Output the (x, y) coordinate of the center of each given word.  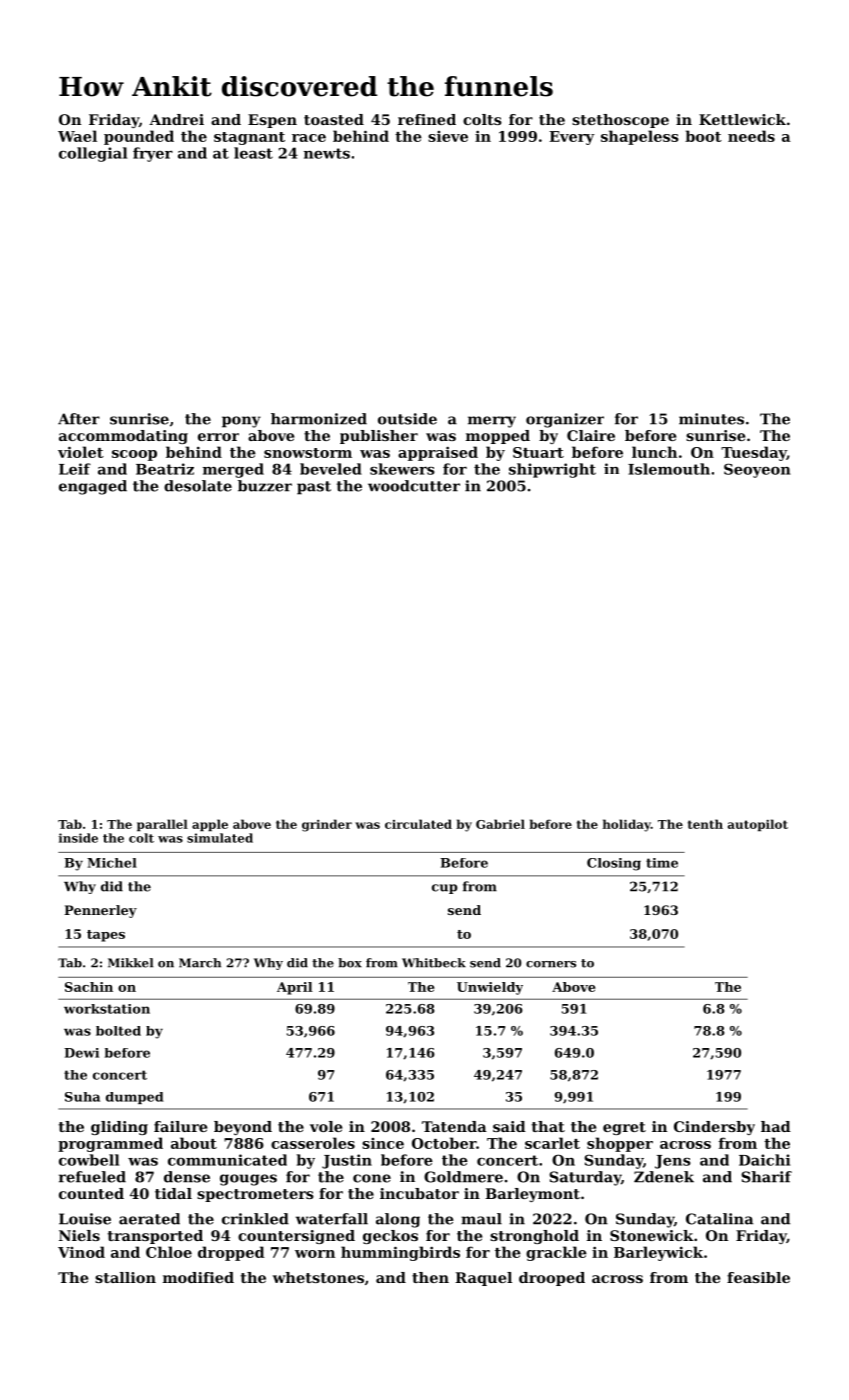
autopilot (758, 825)
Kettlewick (742, 119)
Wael (77, 136)
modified (198, 1277)
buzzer (265, 486)
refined (427, 119)
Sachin (89, 987)
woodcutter (414, 486)
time (662, 863)
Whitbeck (434, 963)
